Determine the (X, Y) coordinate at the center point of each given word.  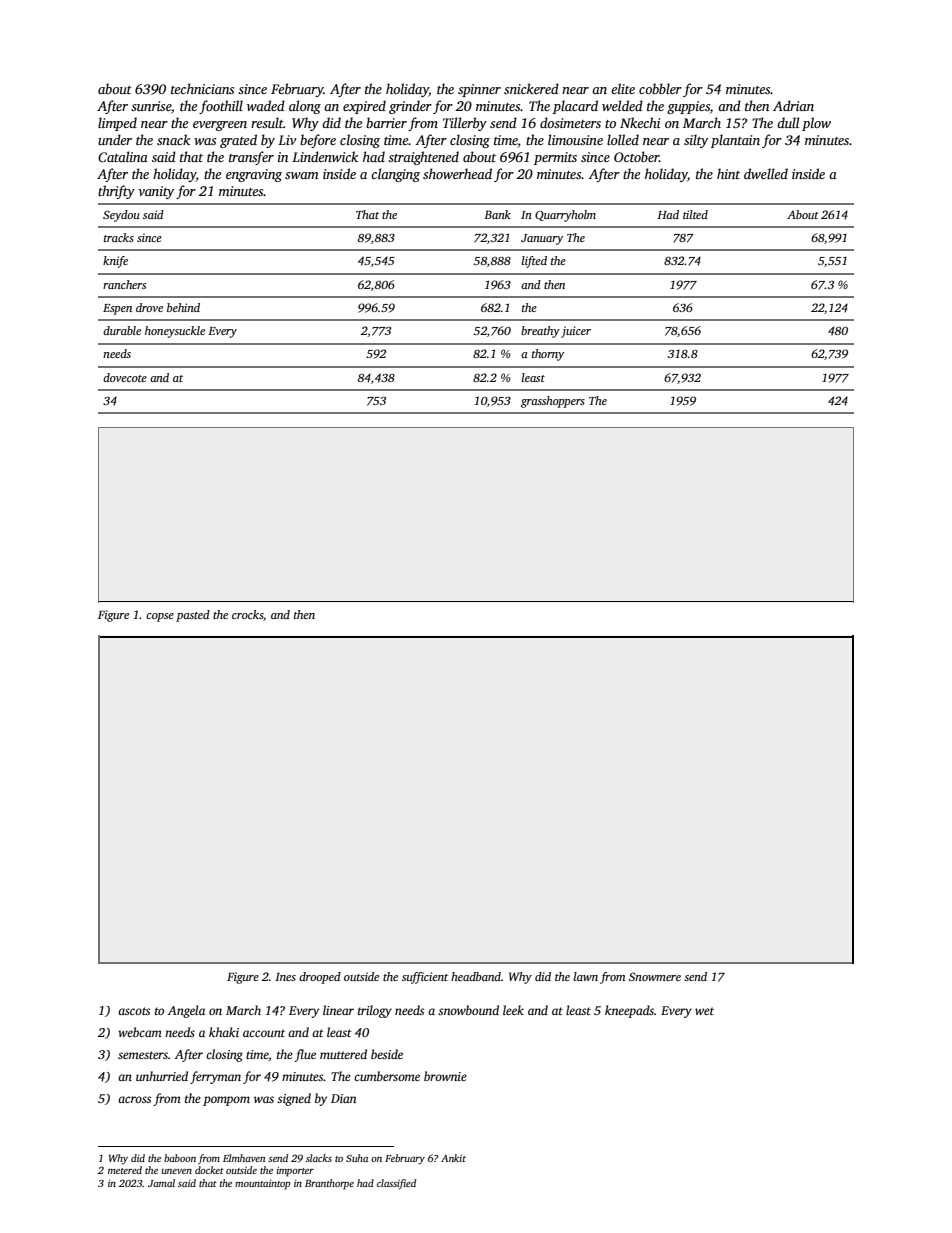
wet (704, 1011)
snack (173, 139)
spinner (479, 90)
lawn (586, 976)
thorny (548, 355)
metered (125, 1170)
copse (160, 617)
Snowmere (655, 976)
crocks (247, 614)
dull (788, 122)
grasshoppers (553, 402)
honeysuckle (175, 332)
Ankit (453, 1158)
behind (183, 307)
